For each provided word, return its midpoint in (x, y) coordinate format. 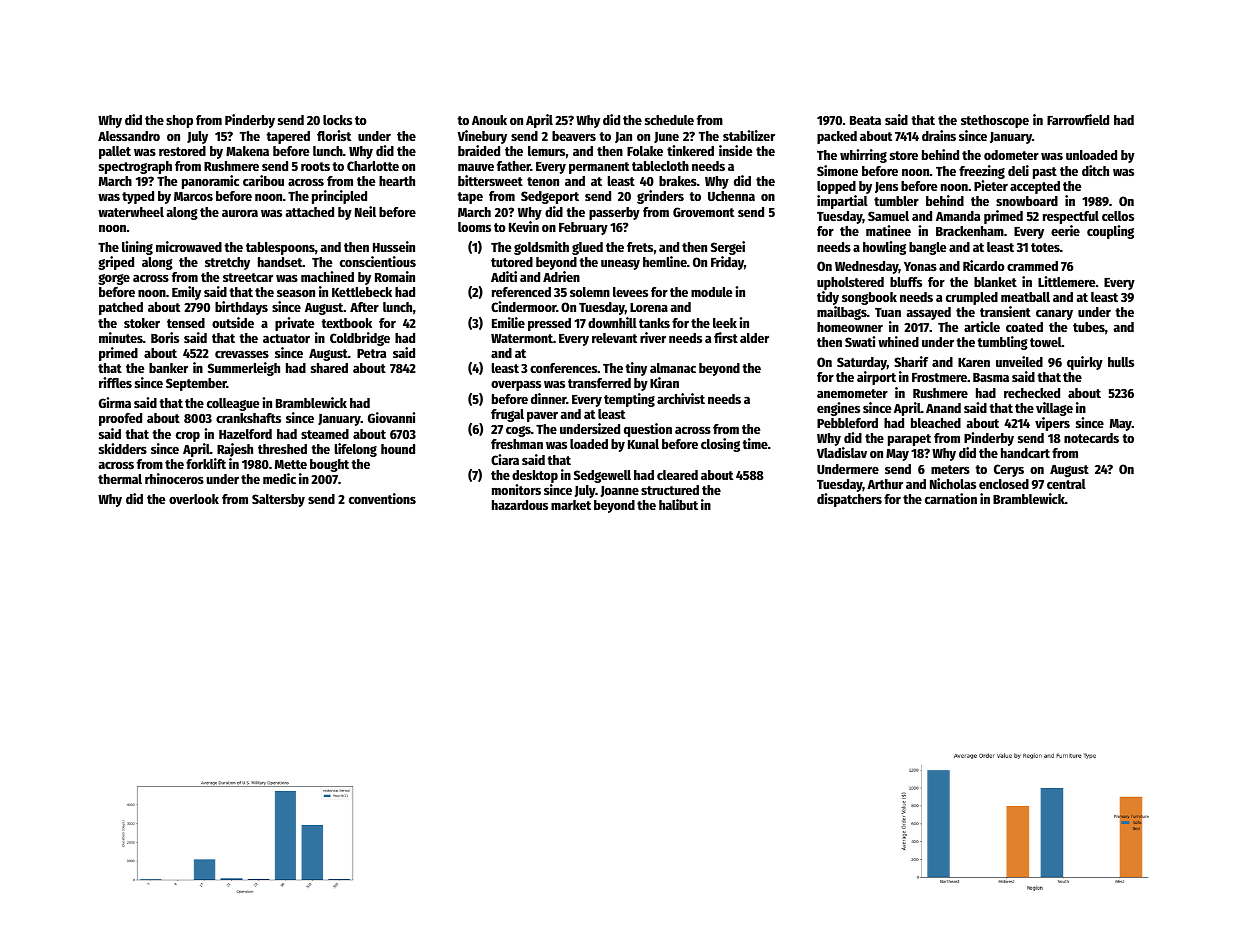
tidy (828, 298)
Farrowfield (1078, 119)
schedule (669, 120)
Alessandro (129, 136)
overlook (194, 499)
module (712, 292)
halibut (678, 504)
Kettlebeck (362, 292)
